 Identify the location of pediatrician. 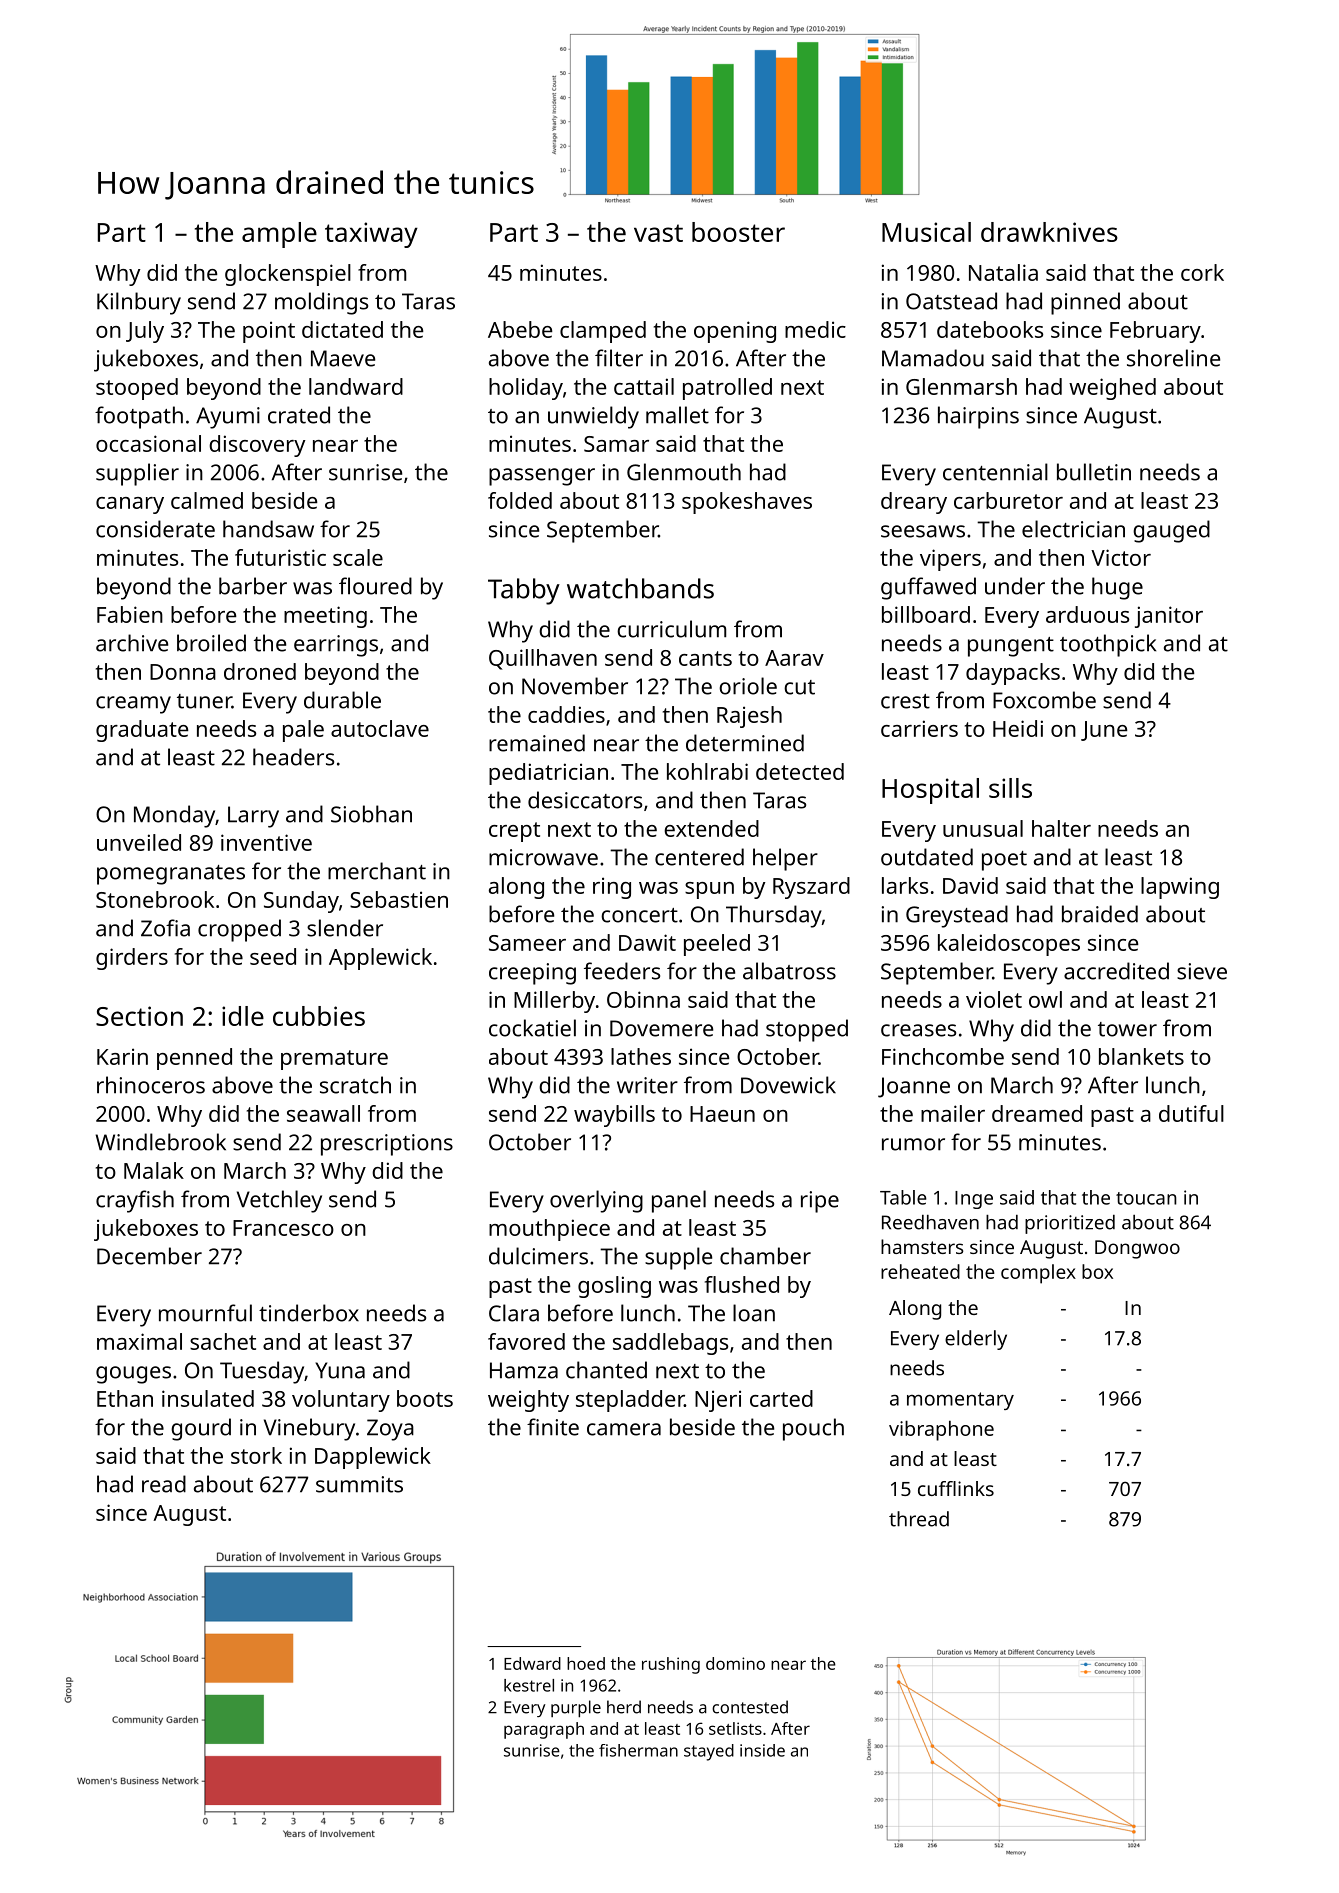
(548, 774).
